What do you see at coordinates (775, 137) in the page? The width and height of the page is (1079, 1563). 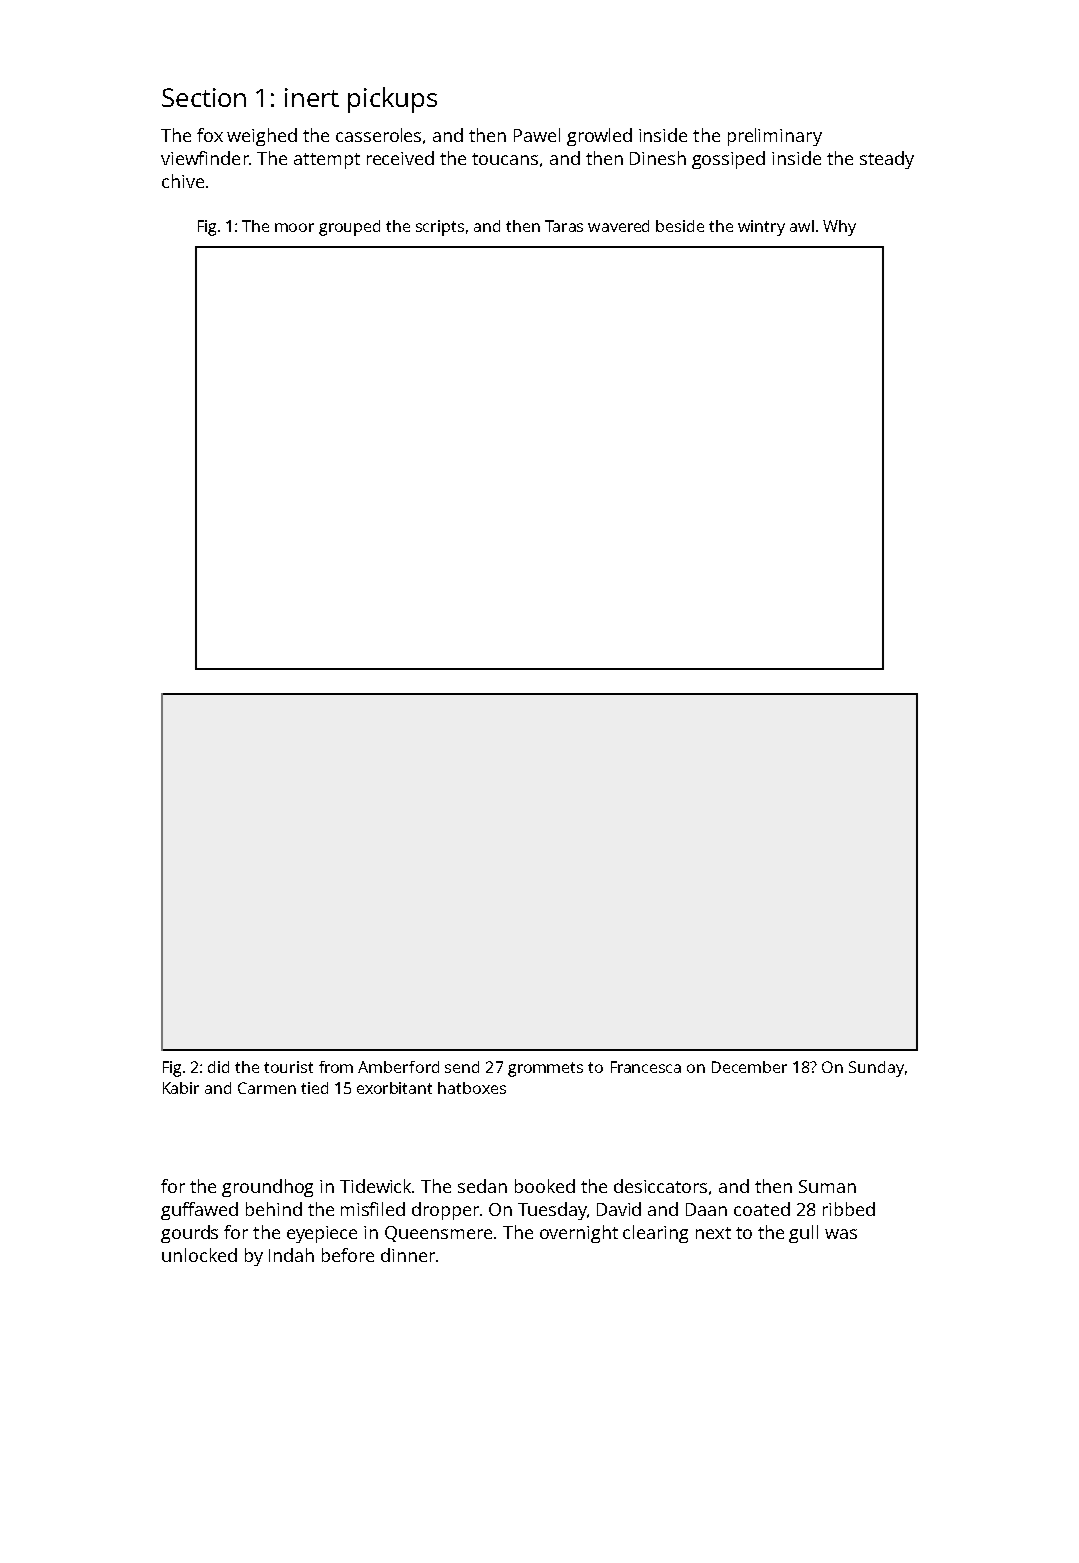 I see `preliminary` at bounding box center [775, 137].
